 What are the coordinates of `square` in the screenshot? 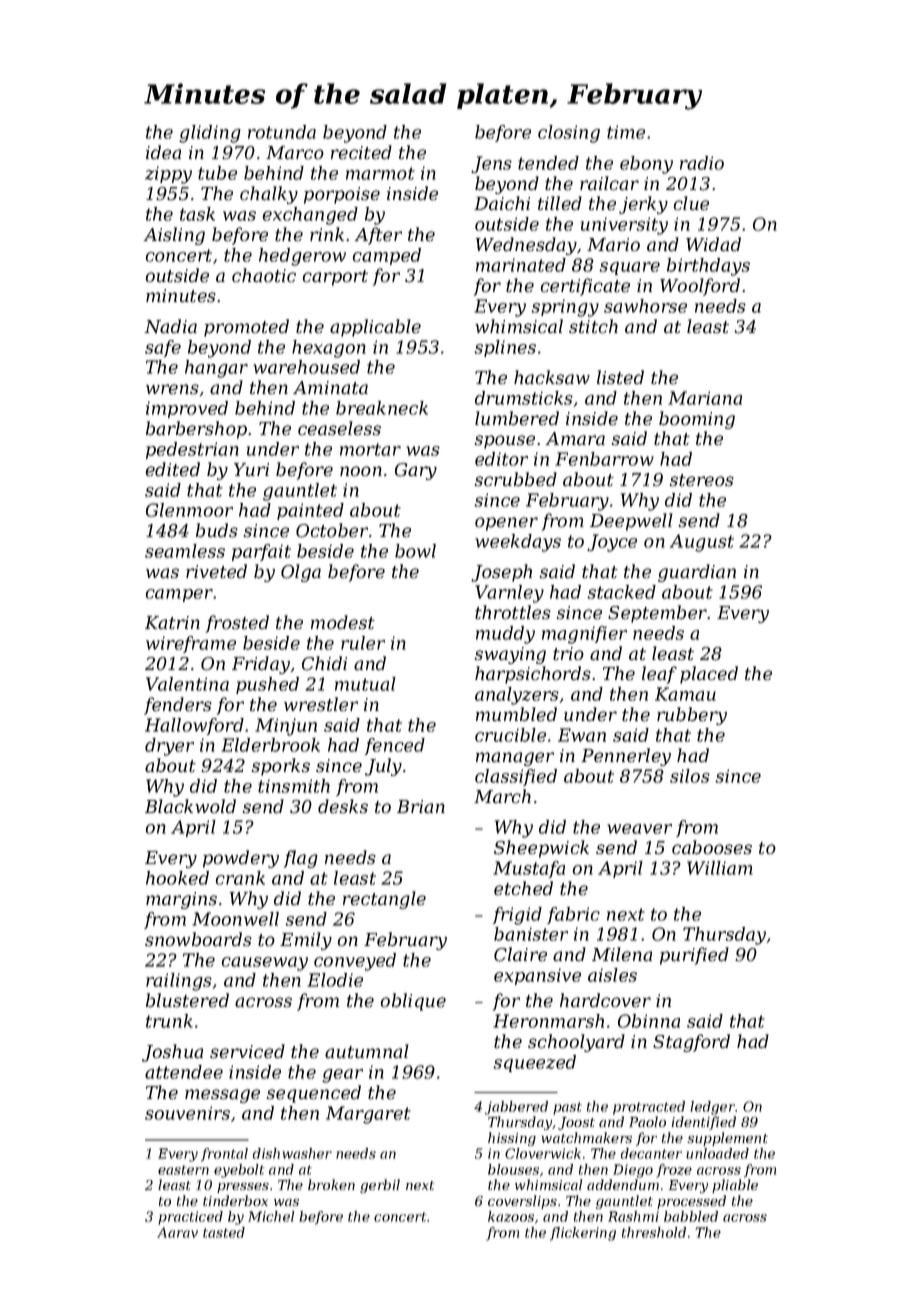 It's located at (629, 268).
